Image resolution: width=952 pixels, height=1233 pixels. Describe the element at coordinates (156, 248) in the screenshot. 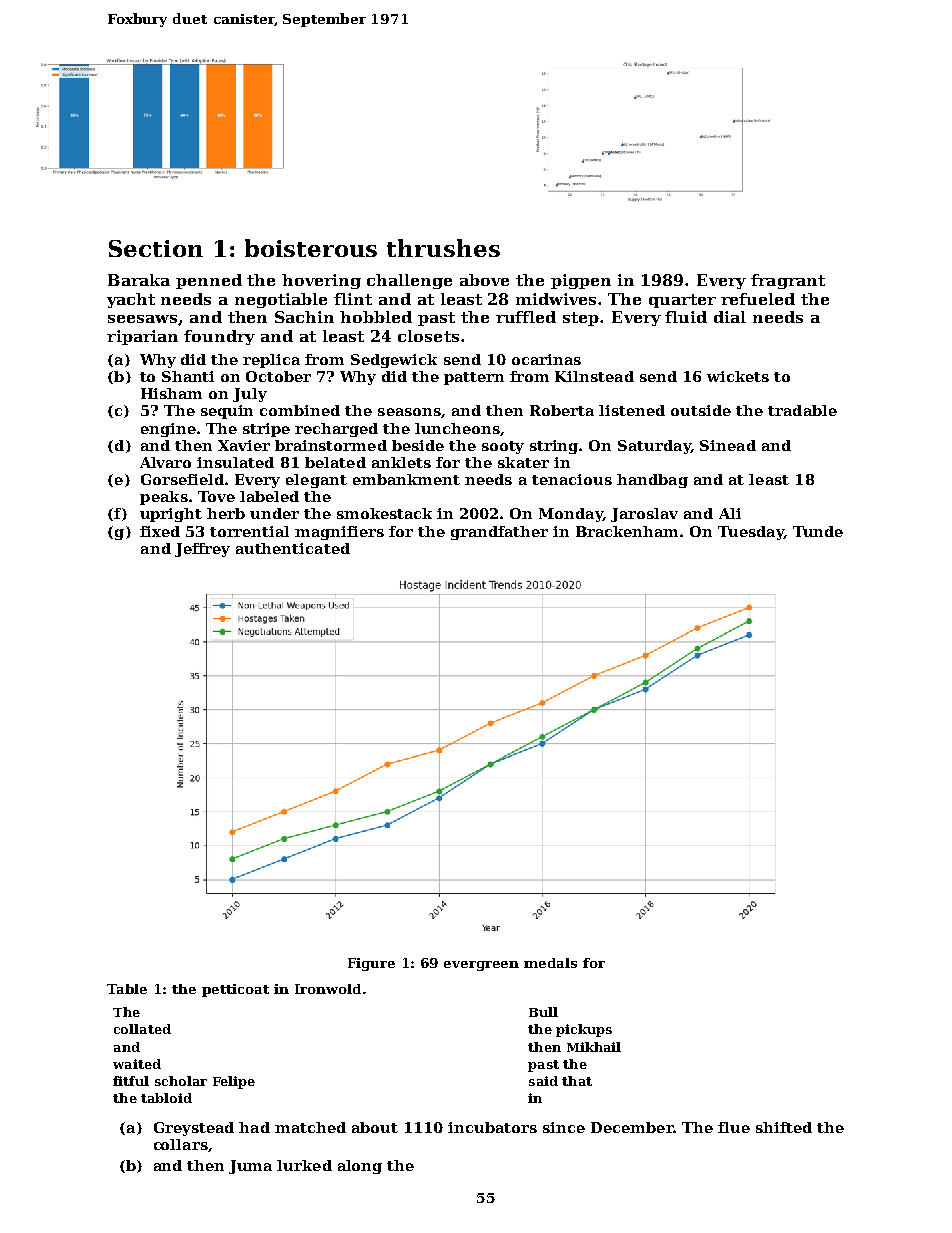

I see `Section` at that location.
